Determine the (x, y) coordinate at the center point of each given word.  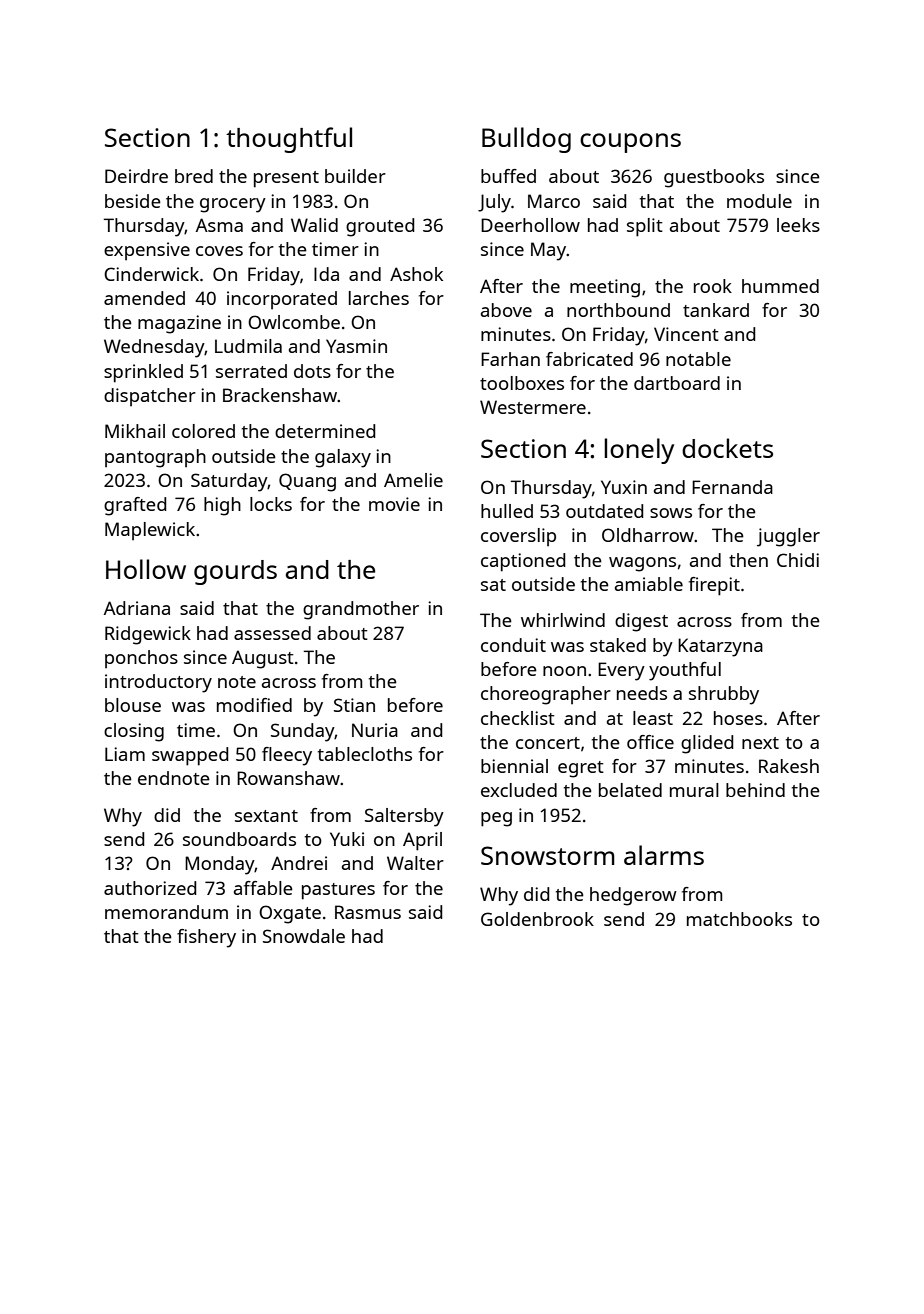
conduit (513, 645)
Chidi (798, 560)
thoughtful (289, 140)
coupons (630, 143)
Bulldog (526, 140)
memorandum (166, 912)
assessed (272, 633)
